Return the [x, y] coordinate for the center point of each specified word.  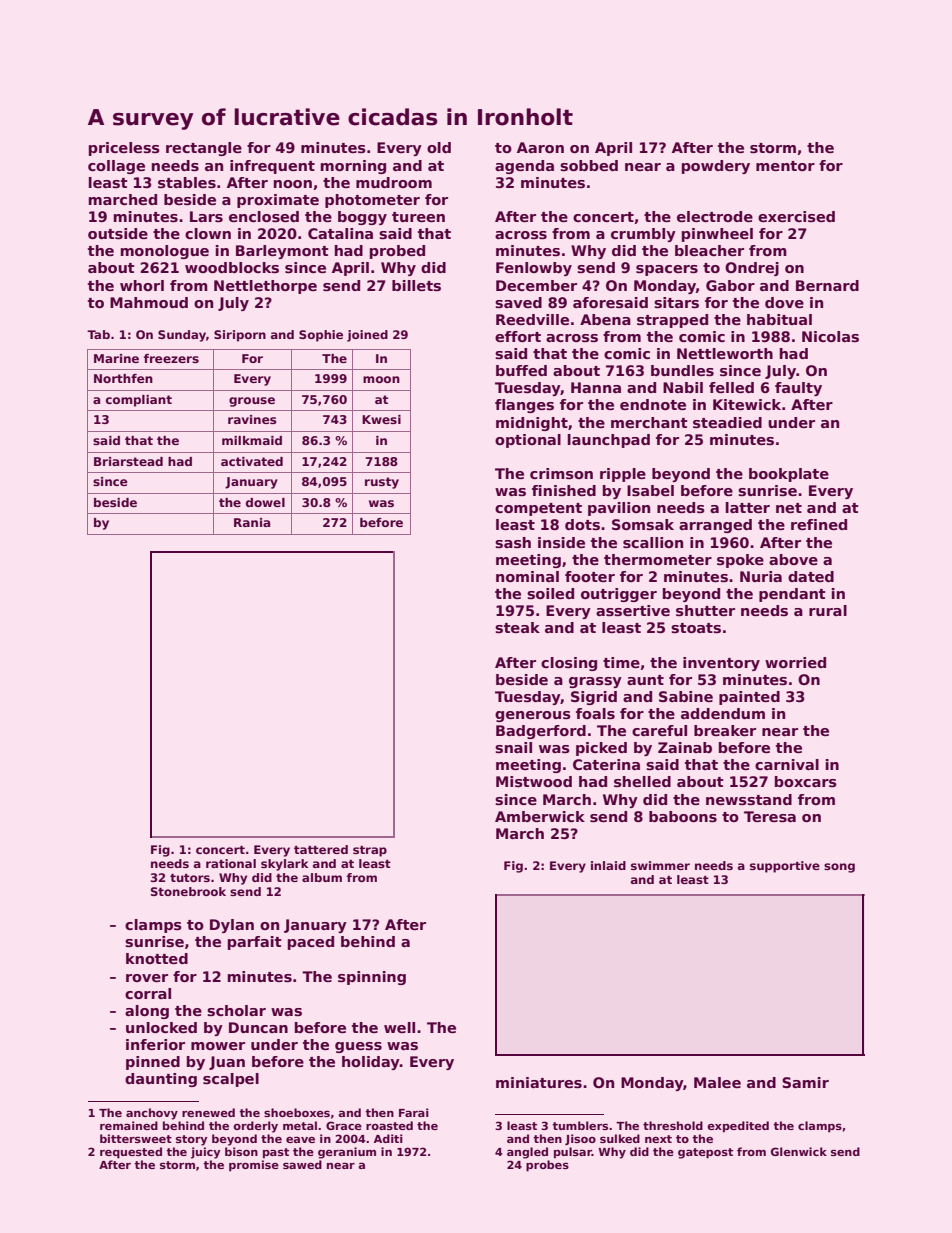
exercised [796, 216]
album [322, 877]
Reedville [532, 319]
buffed [521, 370]
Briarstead [128, 461]
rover [147, 978]
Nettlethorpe [265, 287]
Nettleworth [725, 353]
